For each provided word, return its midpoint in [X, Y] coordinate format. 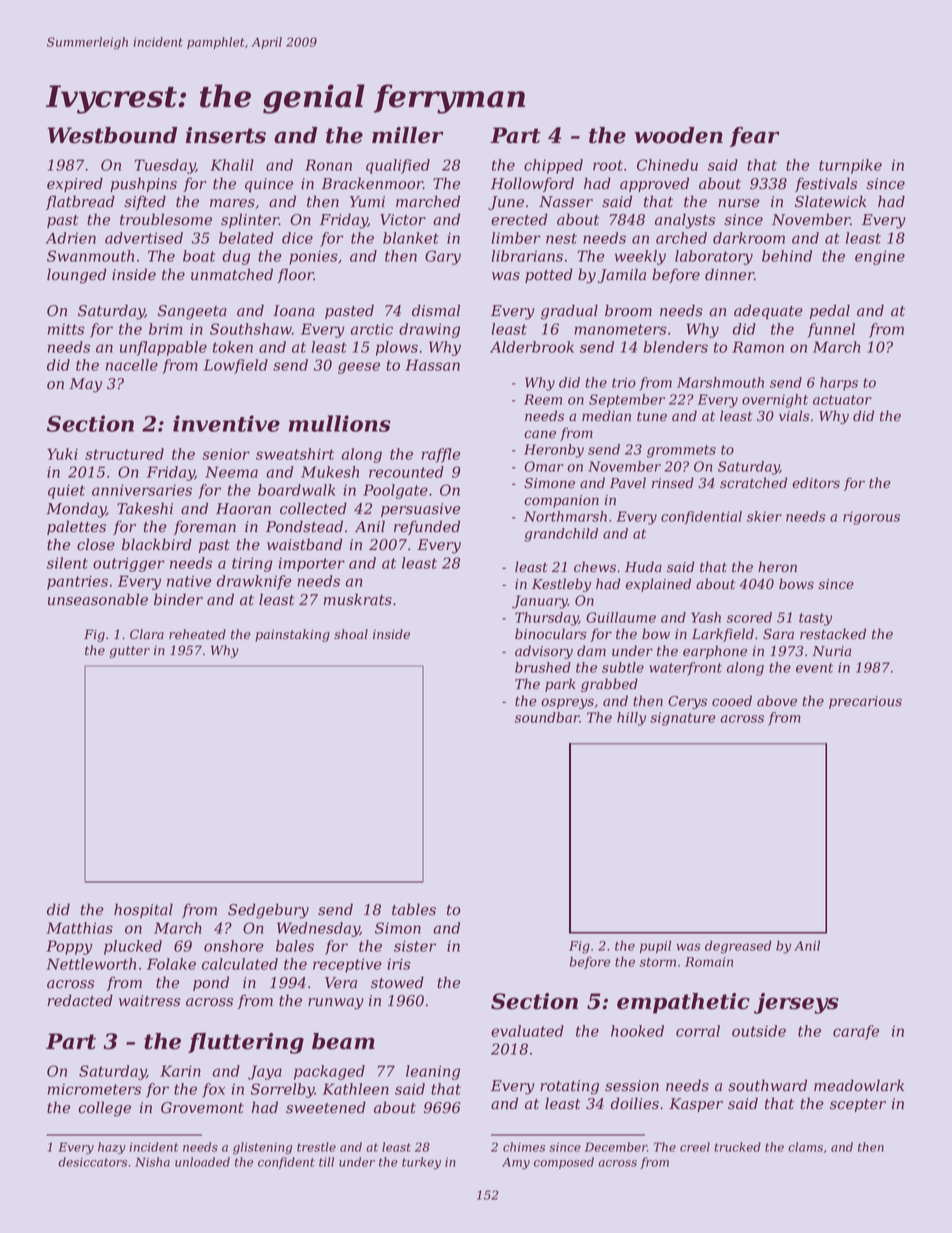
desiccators [92, 1162]
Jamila [622, 275]
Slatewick [831, 201]
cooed [732, 701]
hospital [143, 910]
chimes [524, 1147]
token [233, 347]
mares [232, 203]
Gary [443, 257]
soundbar [547, 717]
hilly [631, 719]
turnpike [850, 166]
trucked [737, 1147]
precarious [865, 702]
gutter [129, 652]
